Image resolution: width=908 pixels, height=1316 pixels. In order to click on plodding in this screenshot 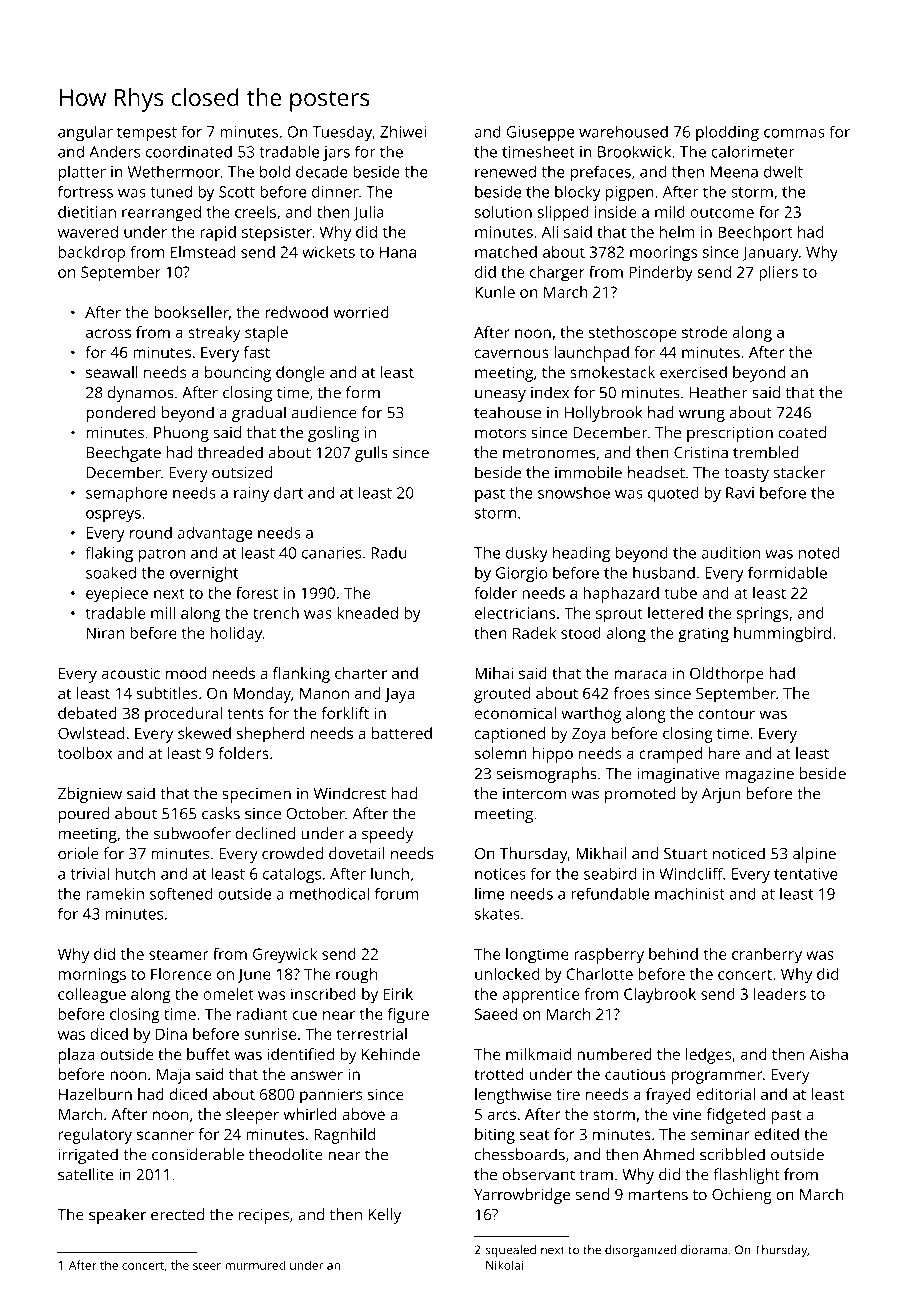, I will do `click(727, 133)`.
